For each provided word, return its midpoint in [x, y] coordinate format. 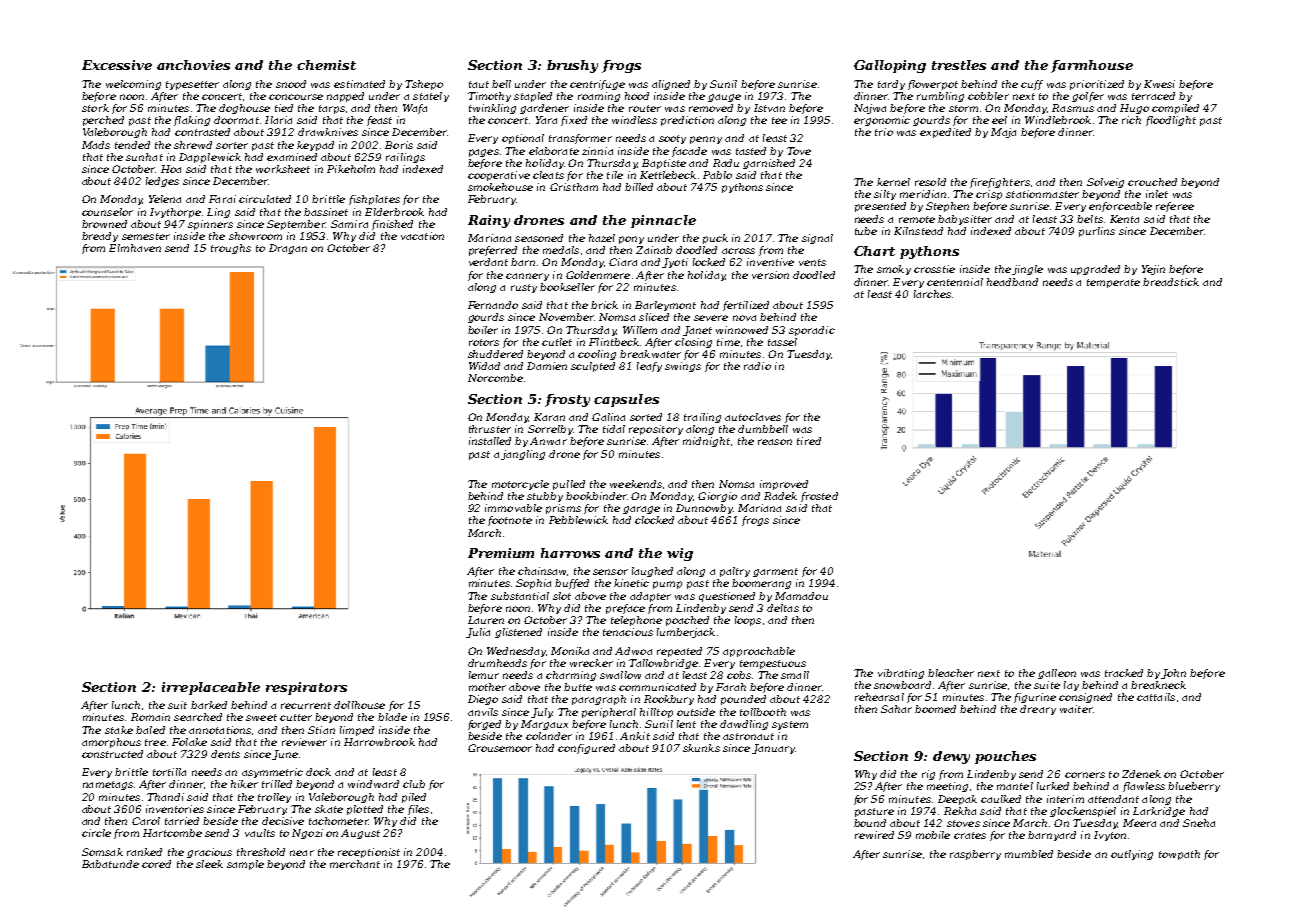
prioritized [1097, 85]
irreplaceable [211, 688]
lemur [484, 675]
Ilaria [278, 120]
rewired [874, 835]
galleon [1057, 674]
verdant [488, 262]
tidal [614, 429]
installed [490, 441]
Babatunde [110, 864]
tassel [782, 342]
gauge [724, 98]
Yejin [1153, 270]
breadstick [1171, 282]
